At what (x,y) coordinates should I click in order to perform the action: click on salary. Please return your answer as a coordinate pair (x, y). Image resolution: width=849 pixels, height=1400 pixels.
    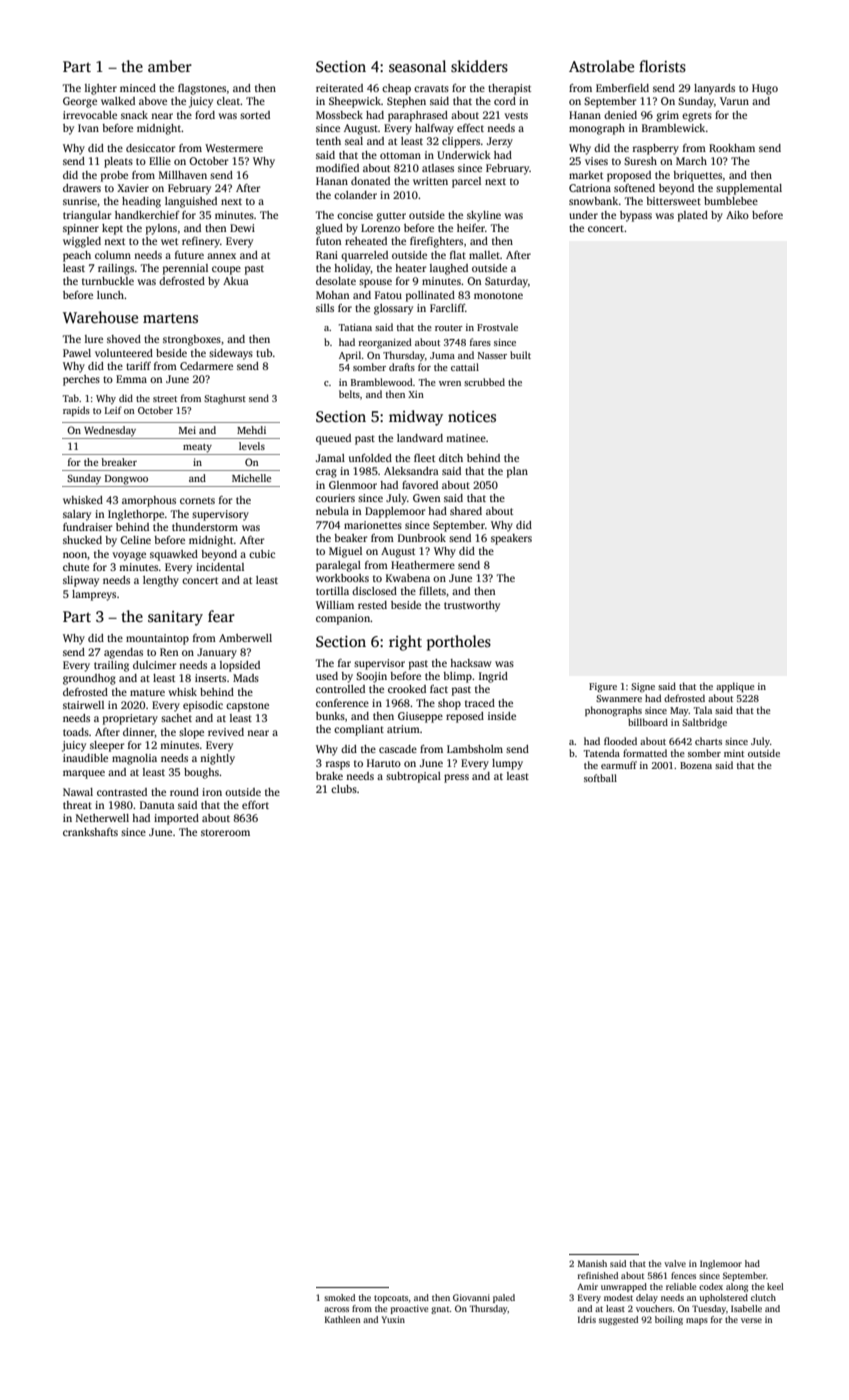
    Looking at the image, I should click on (77, 515).
